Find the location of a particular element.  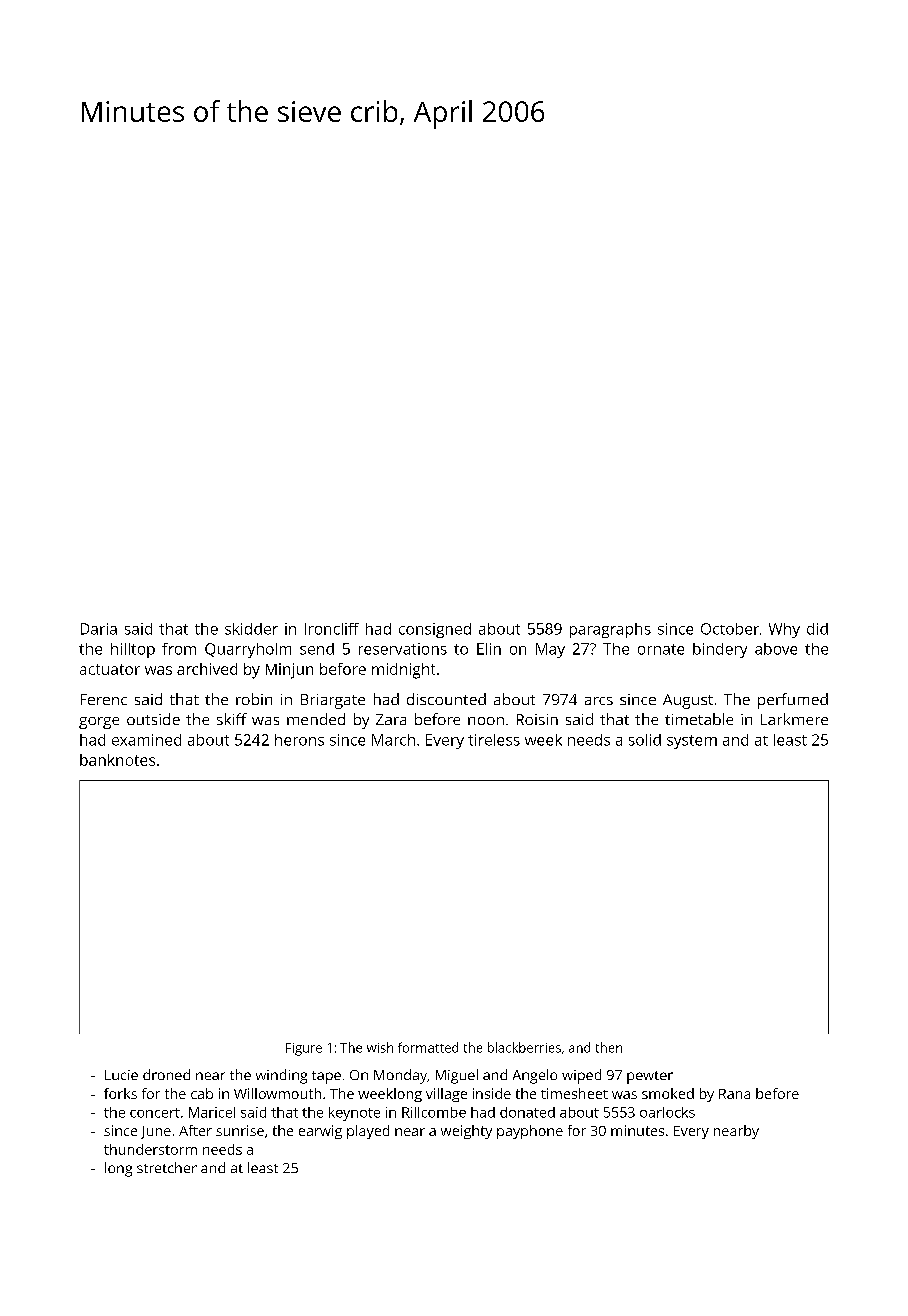

cab is located at coordinates (202, 1093).
